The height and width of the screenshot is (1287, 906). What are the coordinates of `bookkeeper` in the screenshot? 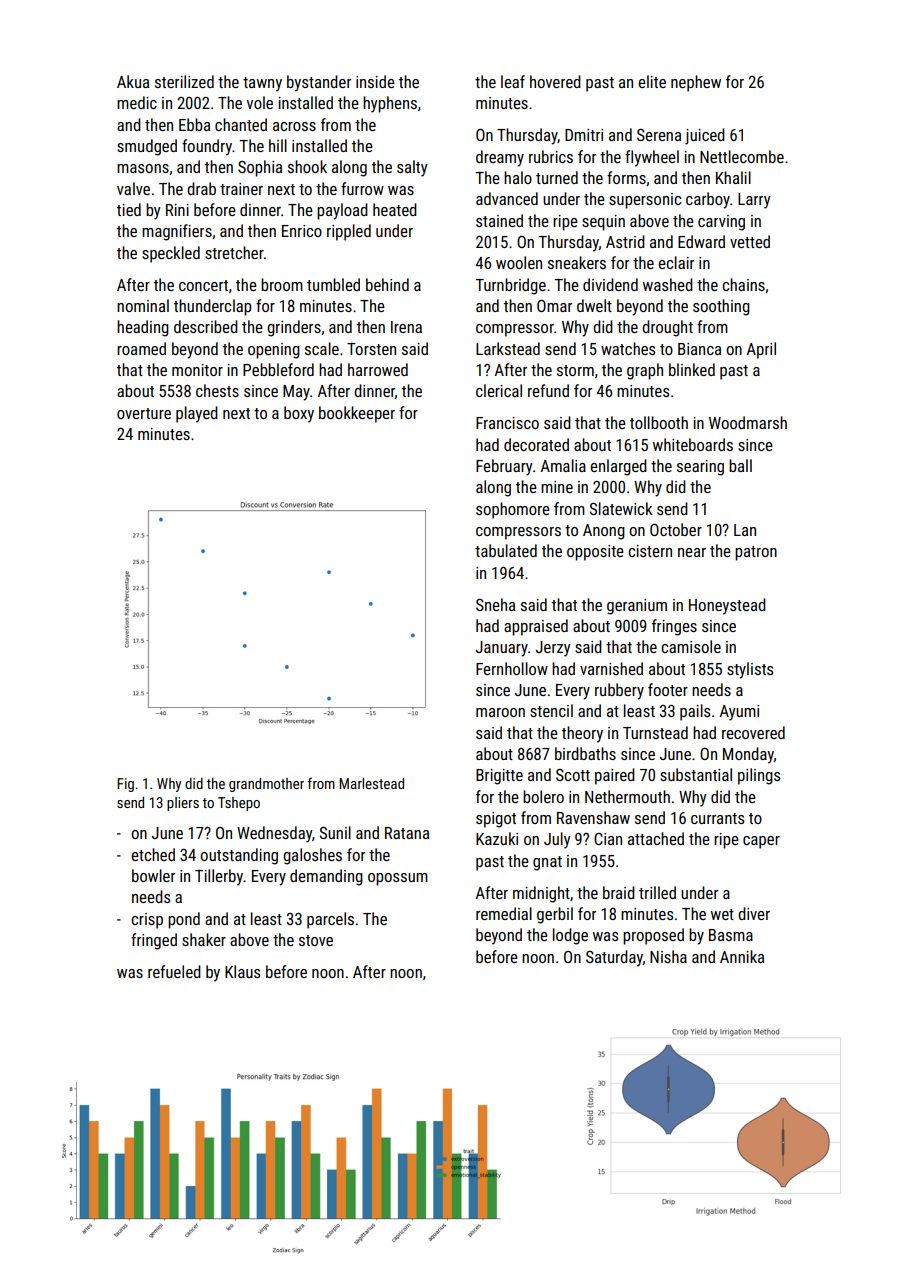 It's located at (357, 414).
